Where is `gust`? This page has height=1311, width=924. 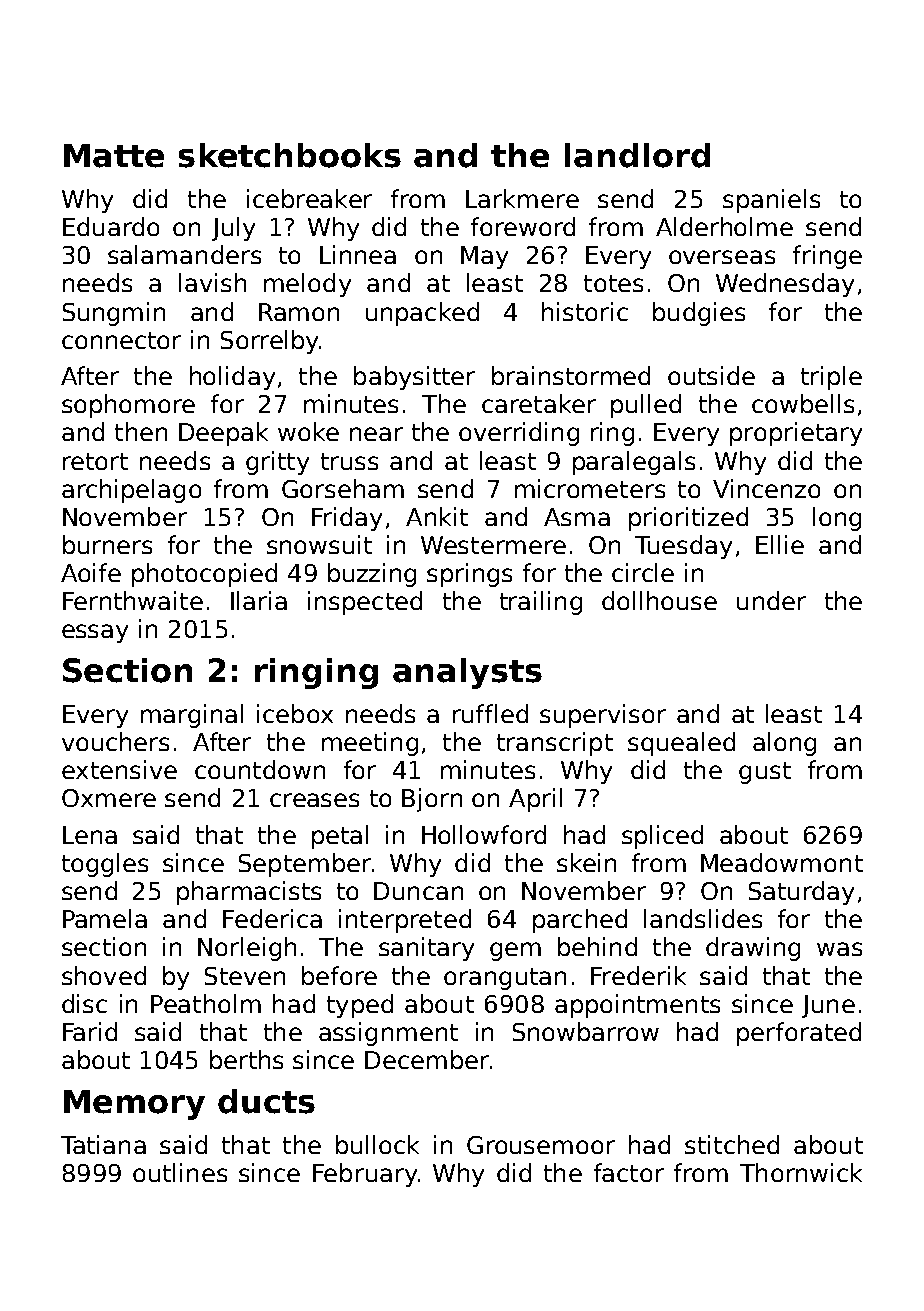 gust is located at coordinates (765, 773).
